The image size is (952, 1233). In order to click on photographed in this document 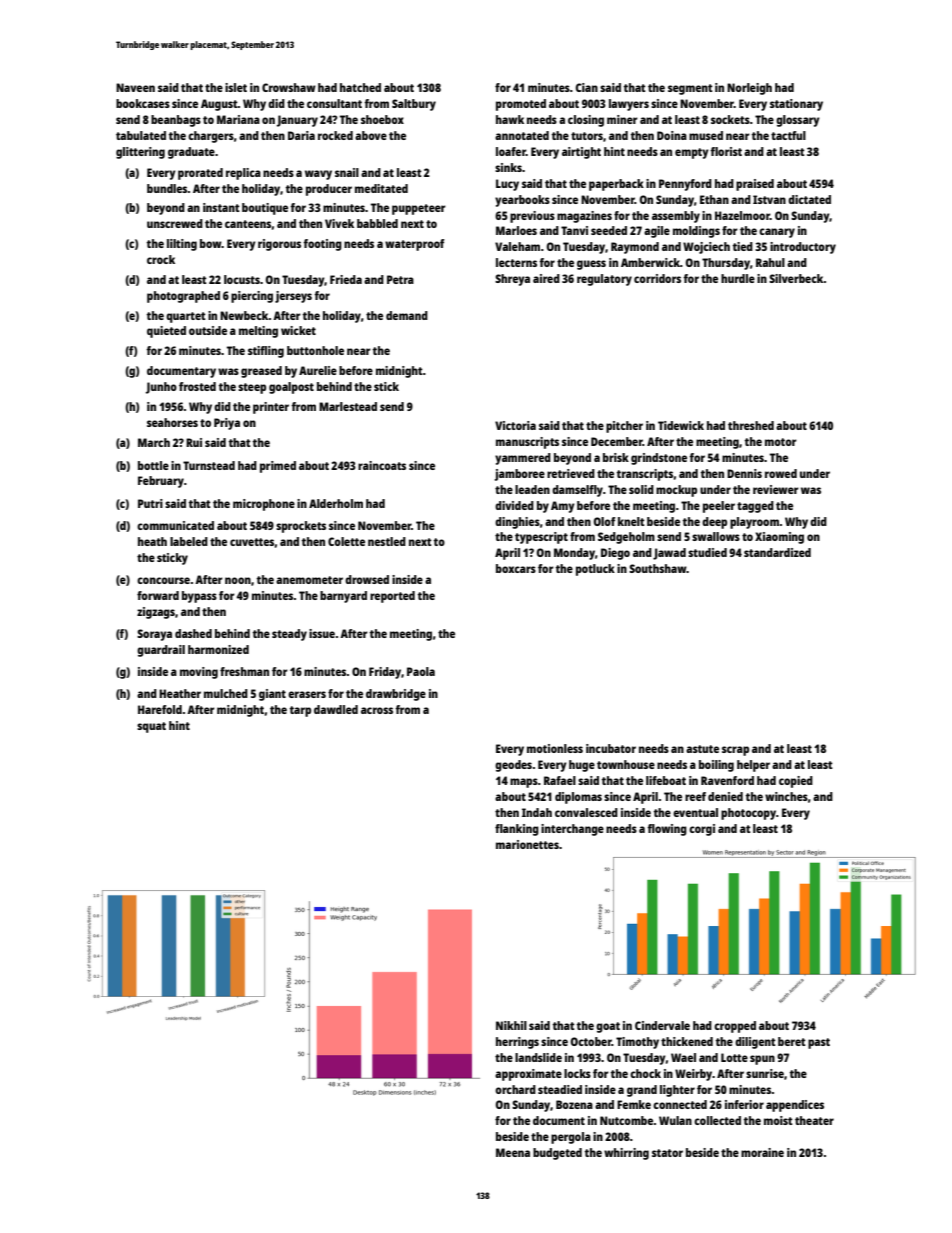, I will do `click(183, 297)`.
